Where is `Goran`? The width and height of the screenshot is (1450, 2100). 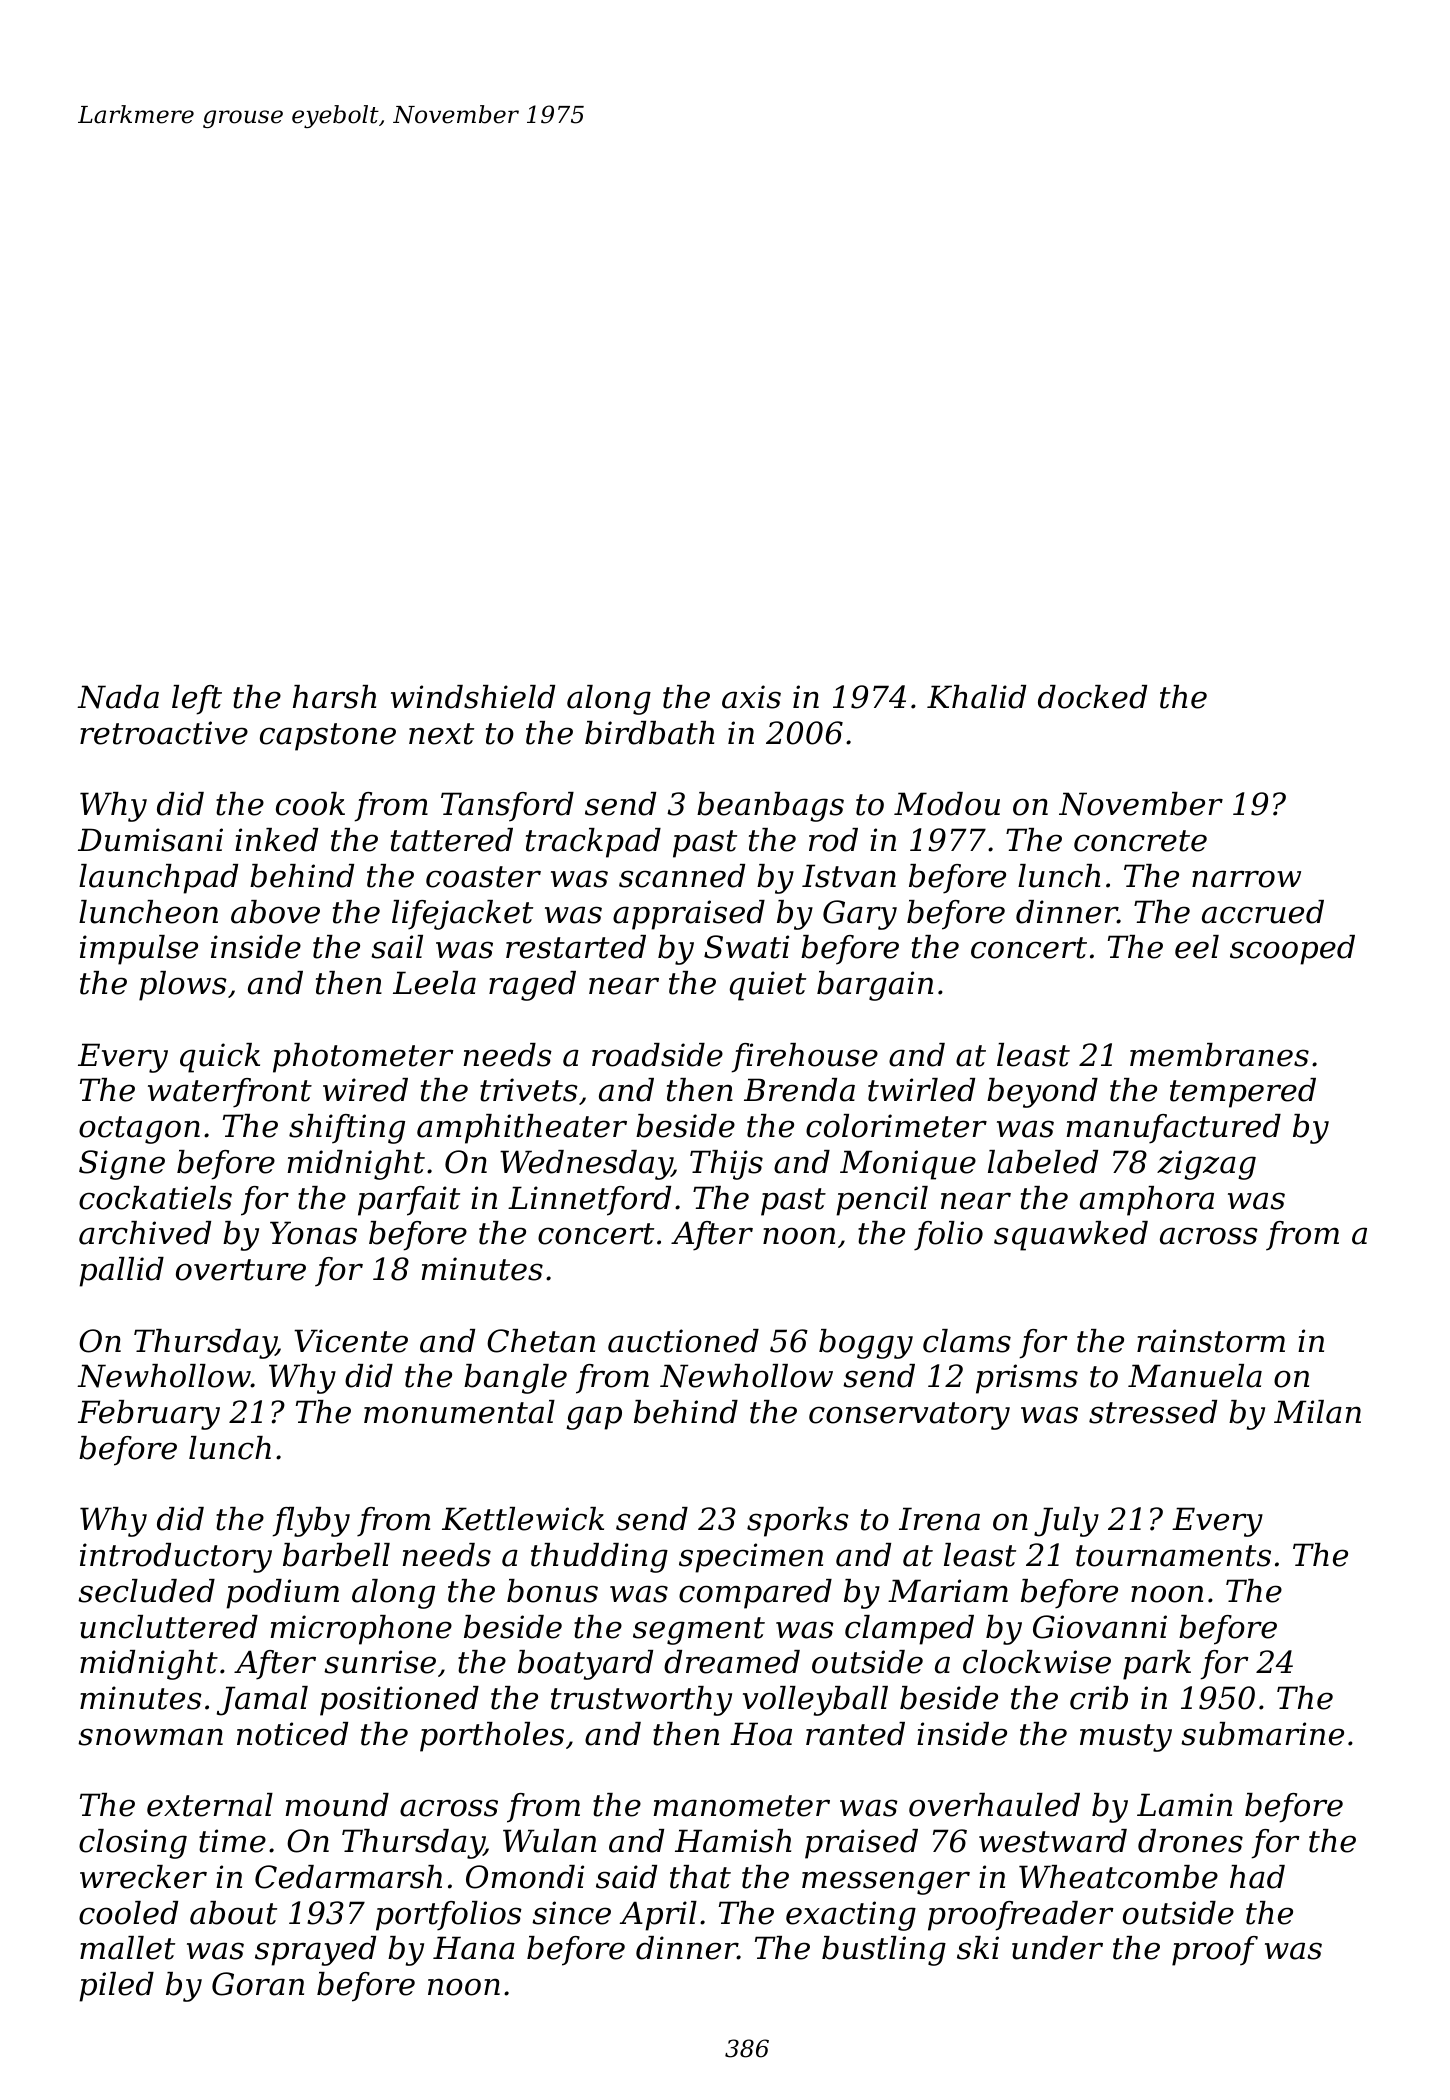
Goran is located at coordinates (258, 1984).
